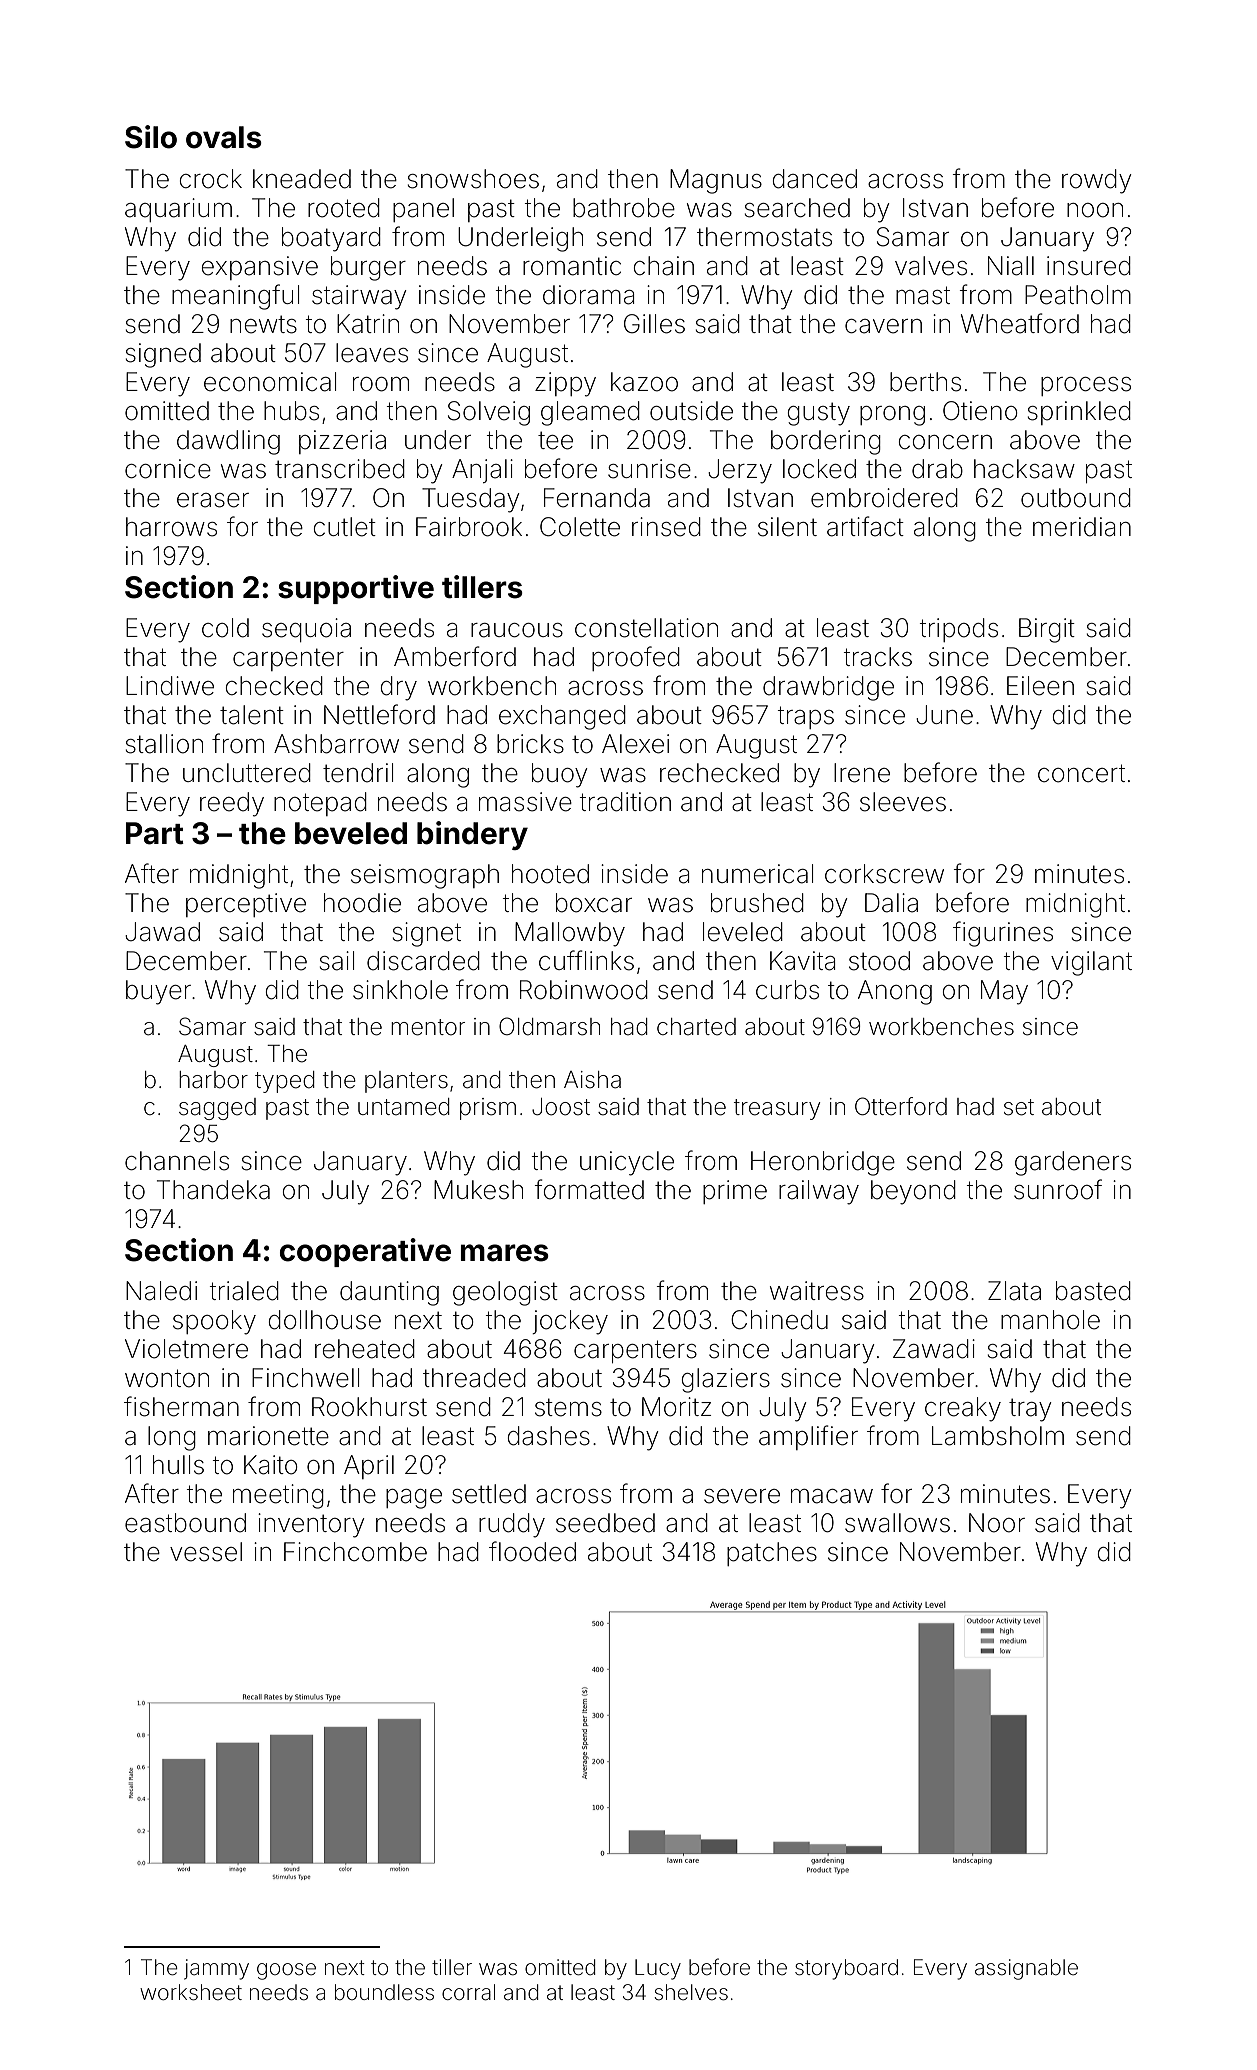 The width and height of the page is (1257, 2070). What do you see at coordinates (627, 1163) in the page?
I see `unicycle` at bounding box center [627, 1163].
